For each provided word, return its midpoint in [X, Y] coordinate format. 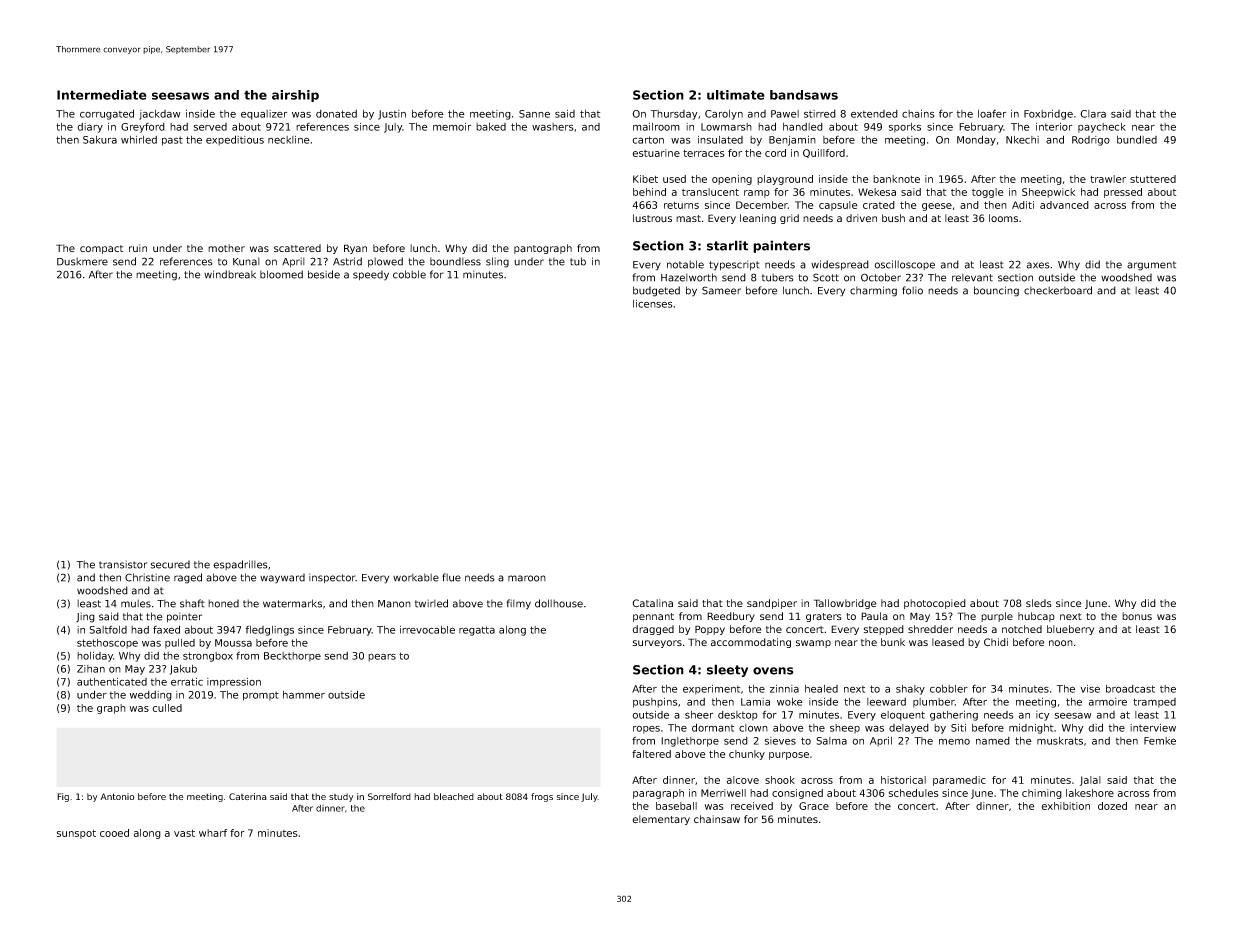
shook [780, 780]
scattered [297, 248]
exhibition [1066, 806]
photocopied [935, 604]
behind [649, 192]
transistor [123, 564]
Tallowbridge [845, 604]
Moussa [233, 643]
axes [1038, 265]
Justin [392, 115]
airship [295, 96]
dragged [653, 630]
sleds [1039, 603]
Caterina [248, 796]
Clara [1093, 114]
